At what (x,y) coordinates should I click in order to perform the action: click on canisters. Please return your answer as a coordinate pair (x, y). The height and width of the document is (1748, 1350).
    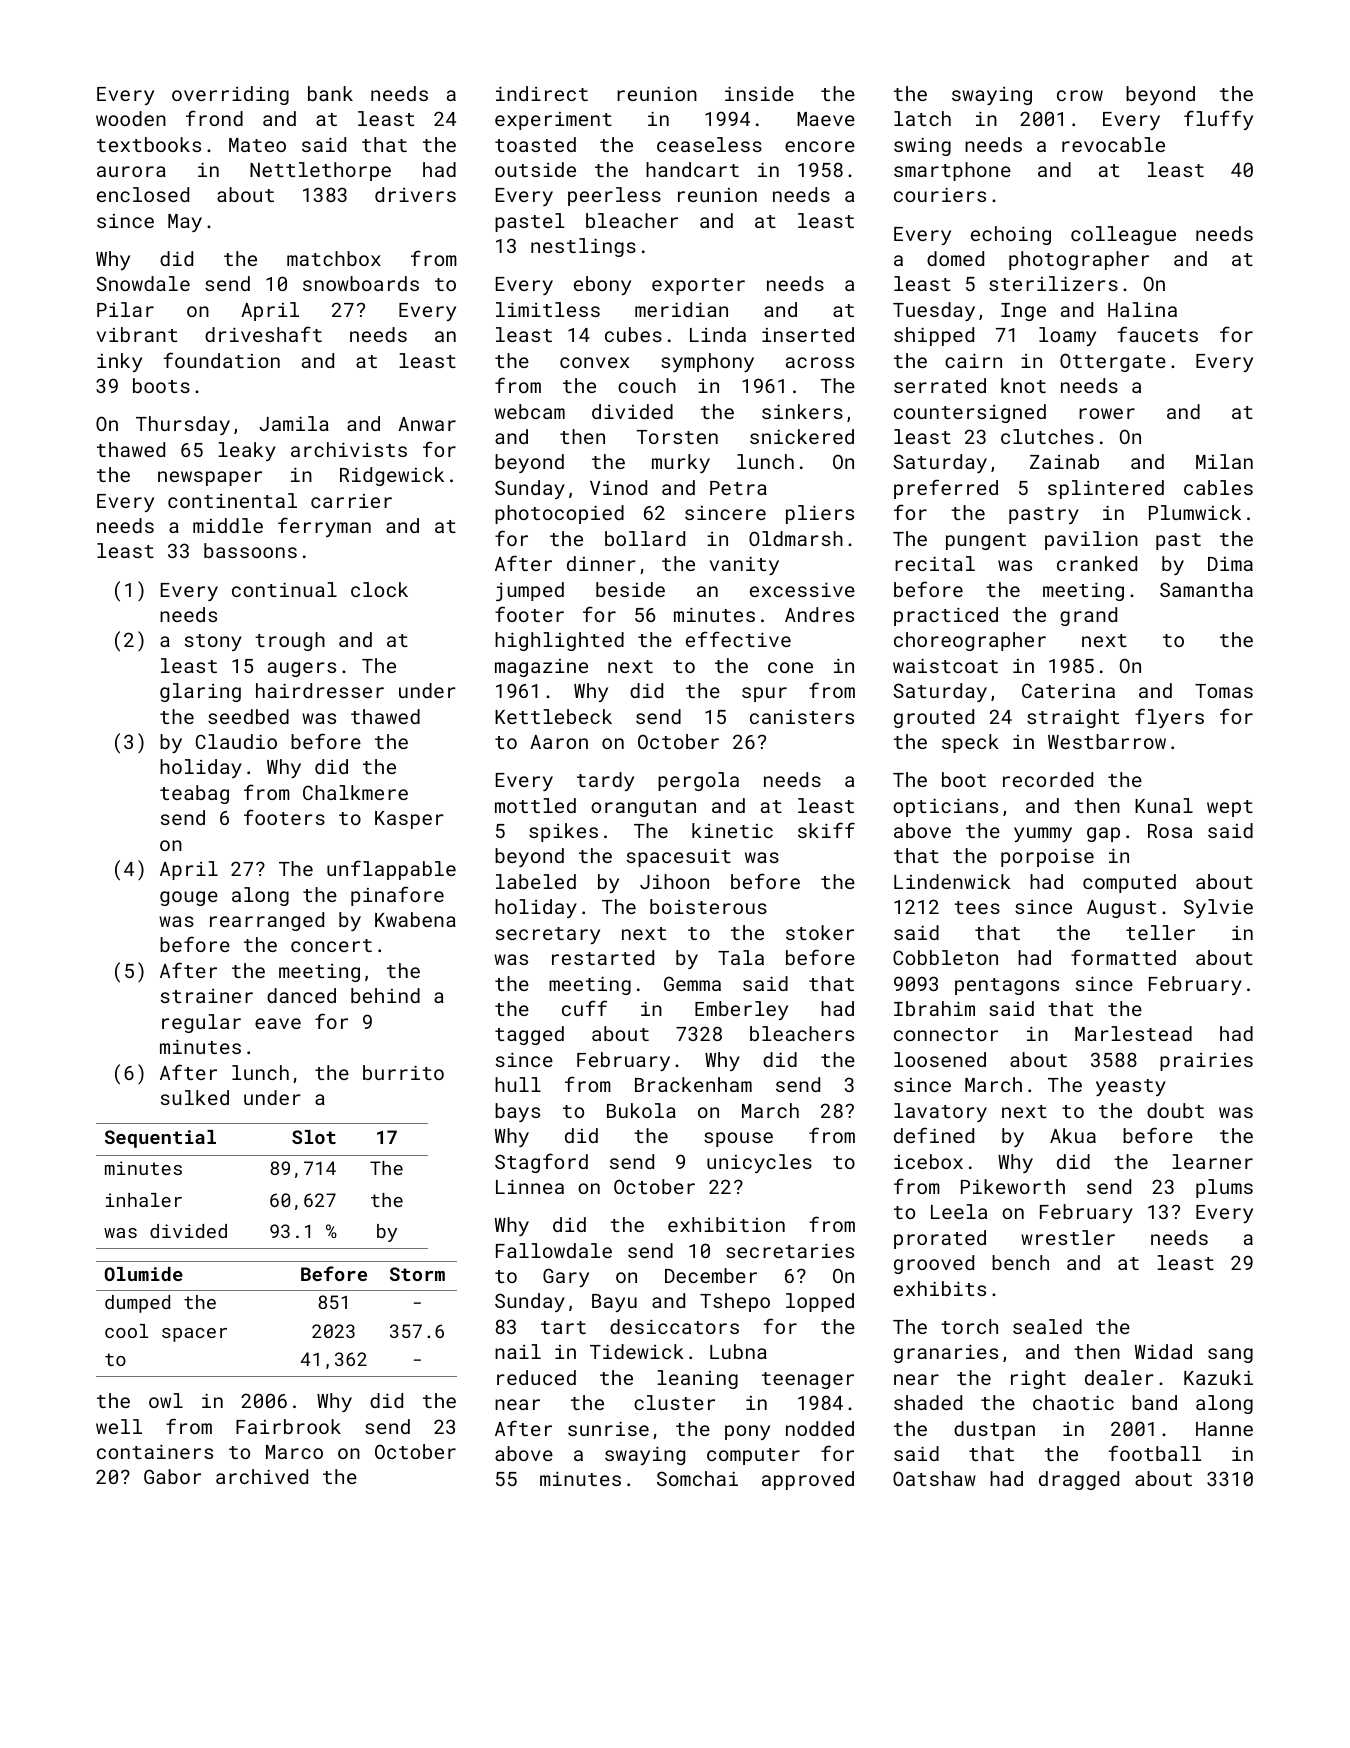
    Looking at the image, I should click on (802, 716).
